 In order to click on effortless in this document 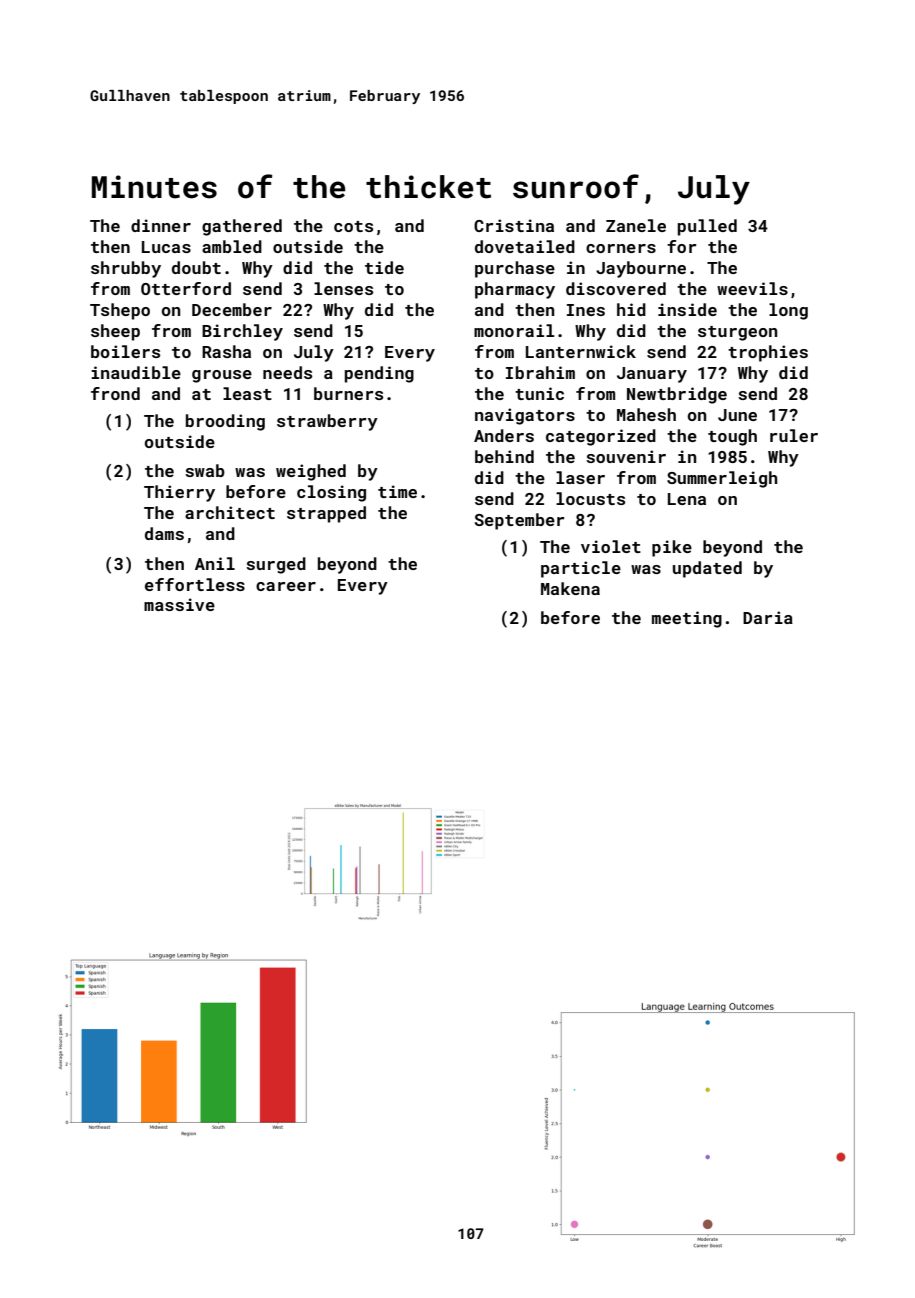, I will do `click(195, 584)`.
